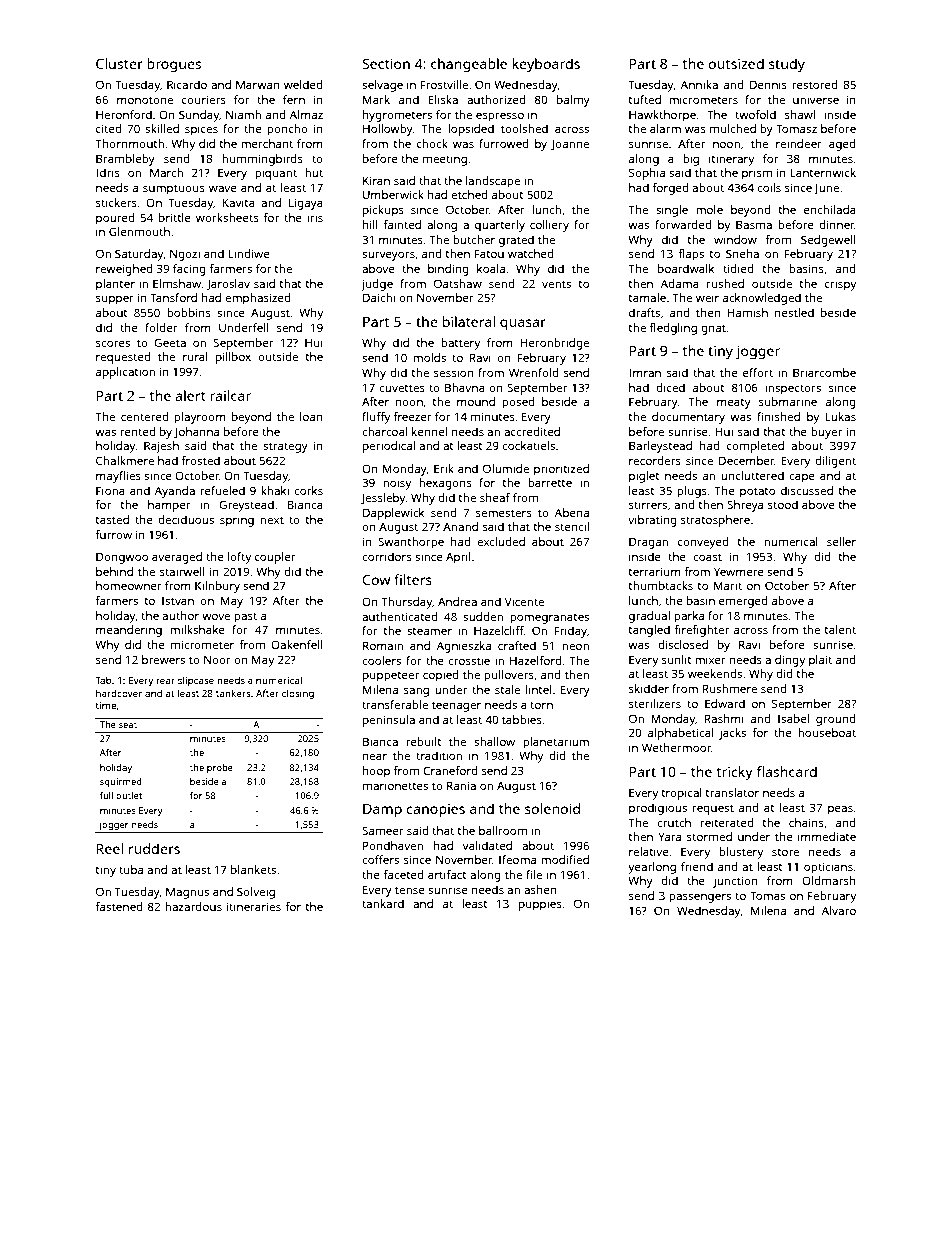  I want to click on Marwan, so click(258, 84).
